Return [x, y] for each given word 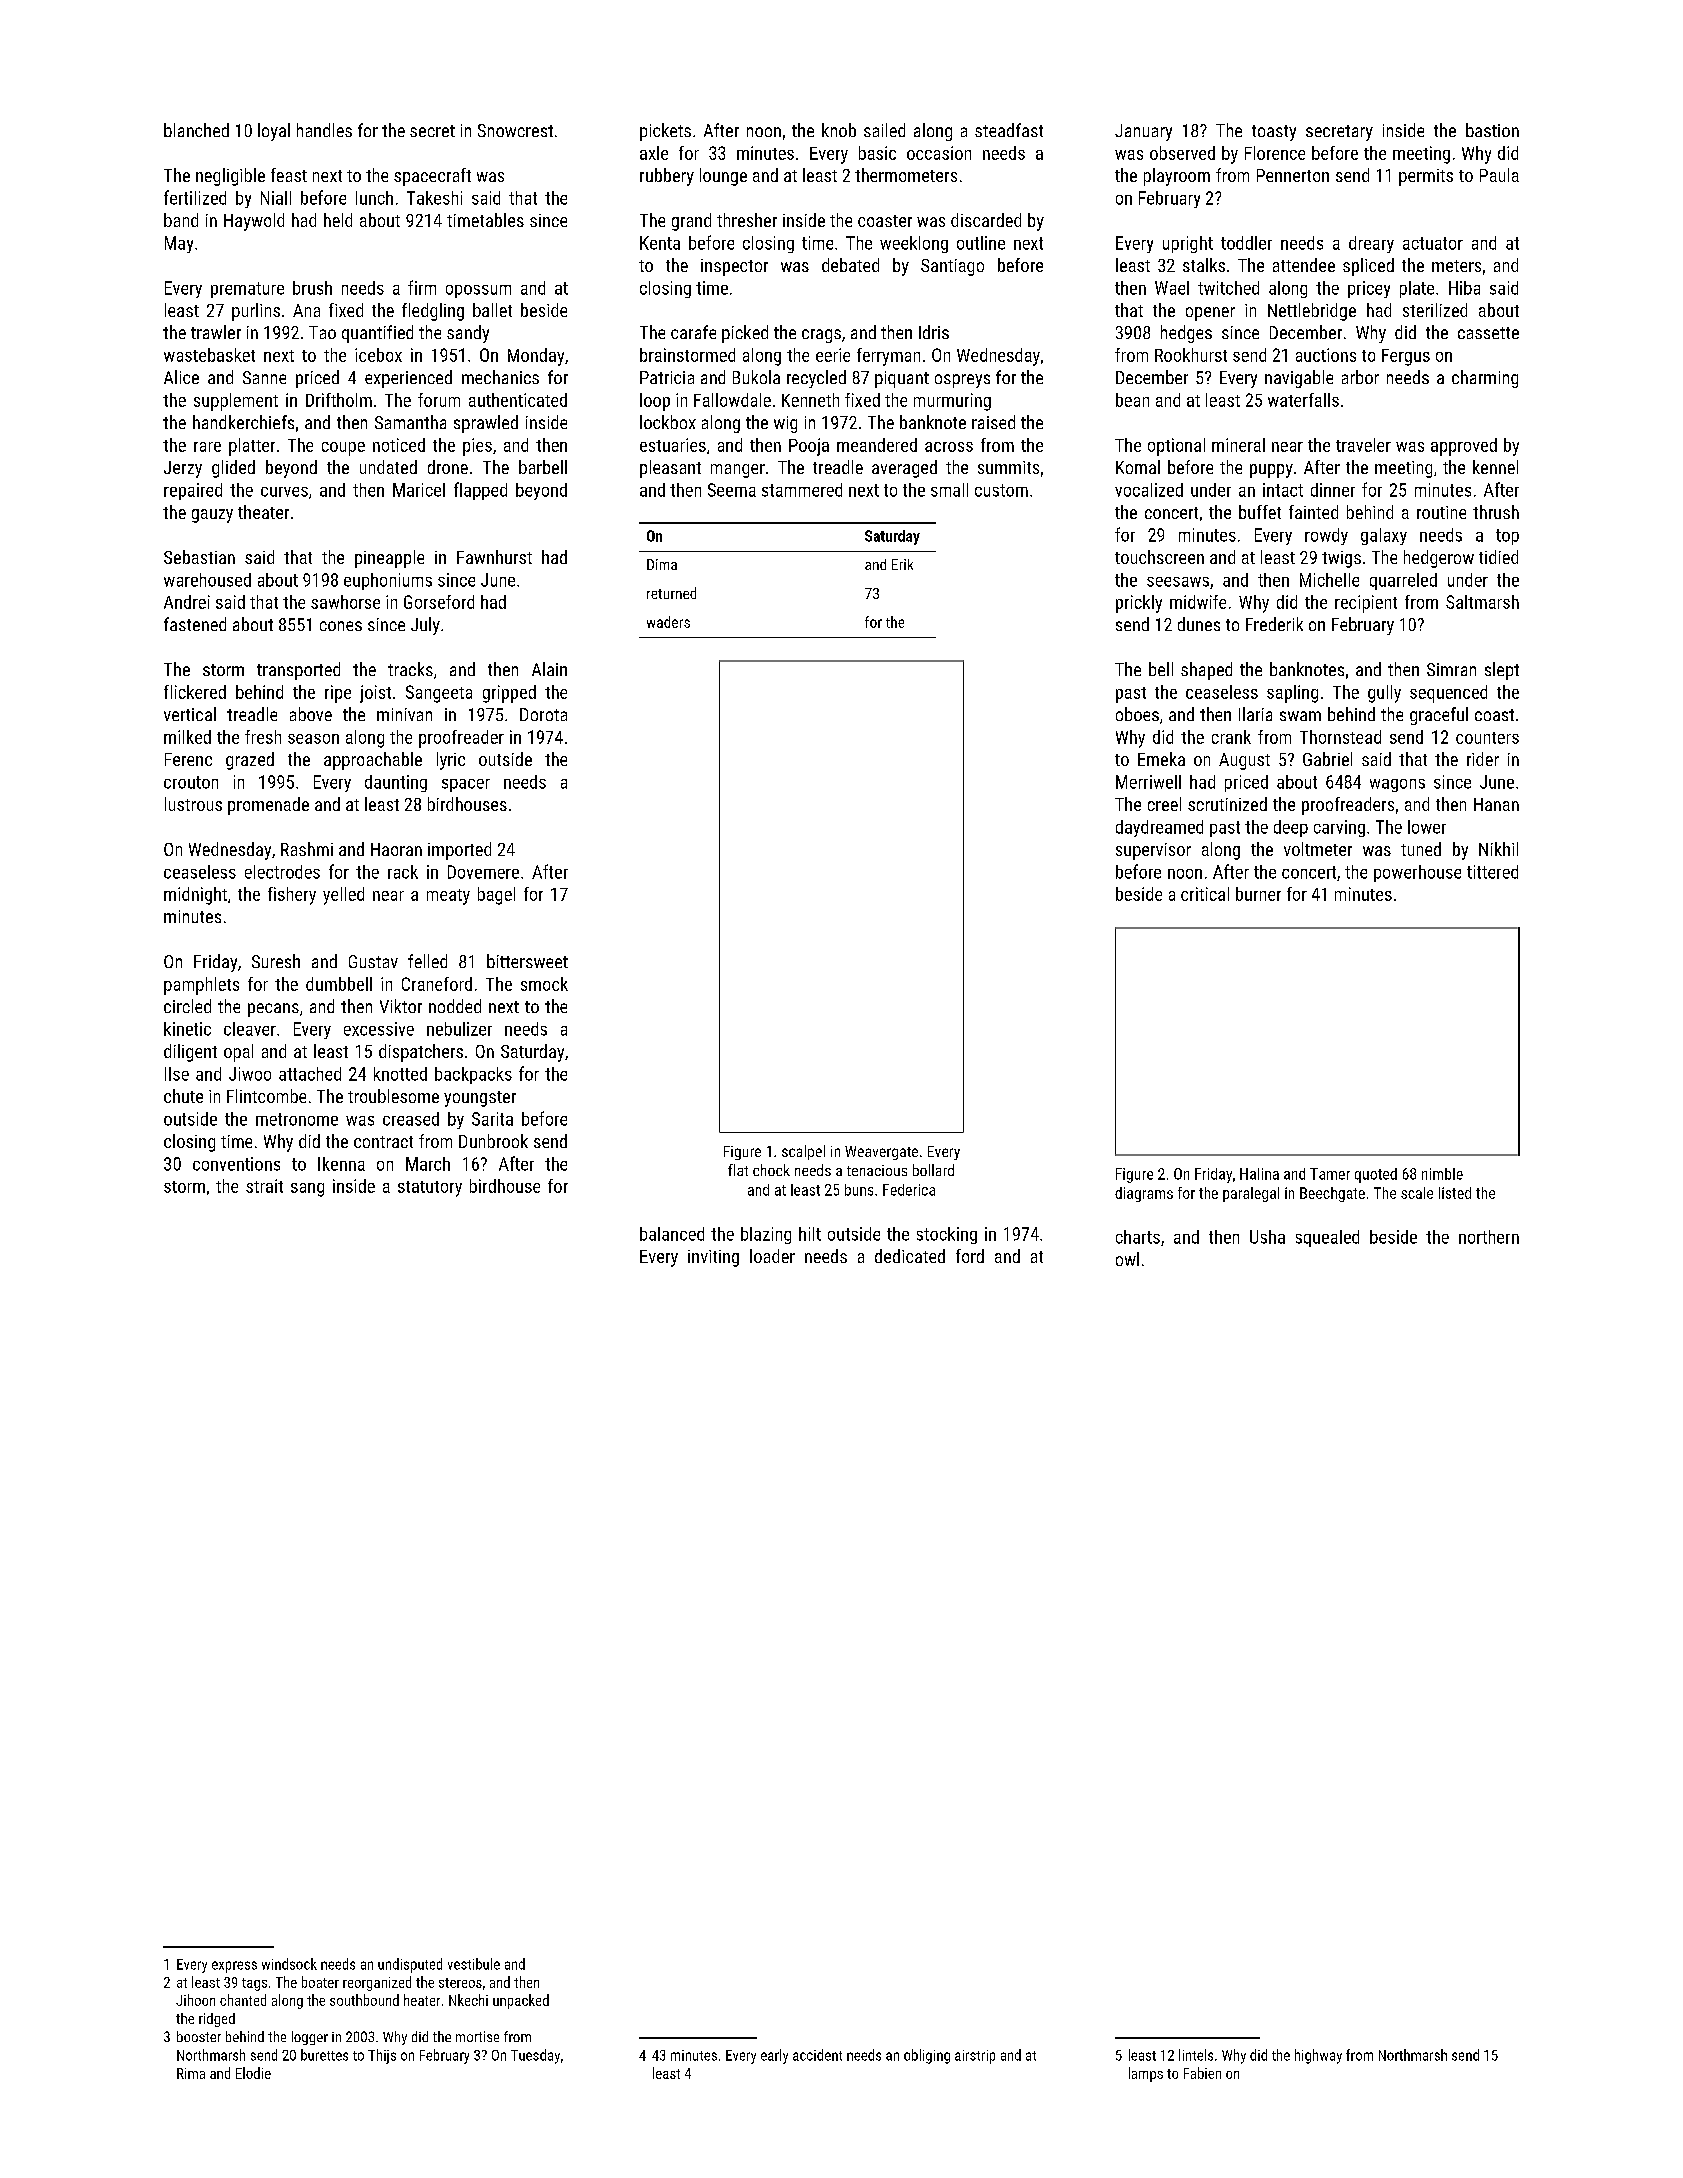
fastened [195, 624]
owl [1127, 1259]
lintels [1196, 2055]
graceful [1439, 716]
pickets [665, 132]
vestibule [474, 1964]
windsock [289, 1964]
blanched [196, 130]
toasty [1274, 133]
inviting [713, 1258]
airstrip [975, 2057]
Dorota [543, 714]
